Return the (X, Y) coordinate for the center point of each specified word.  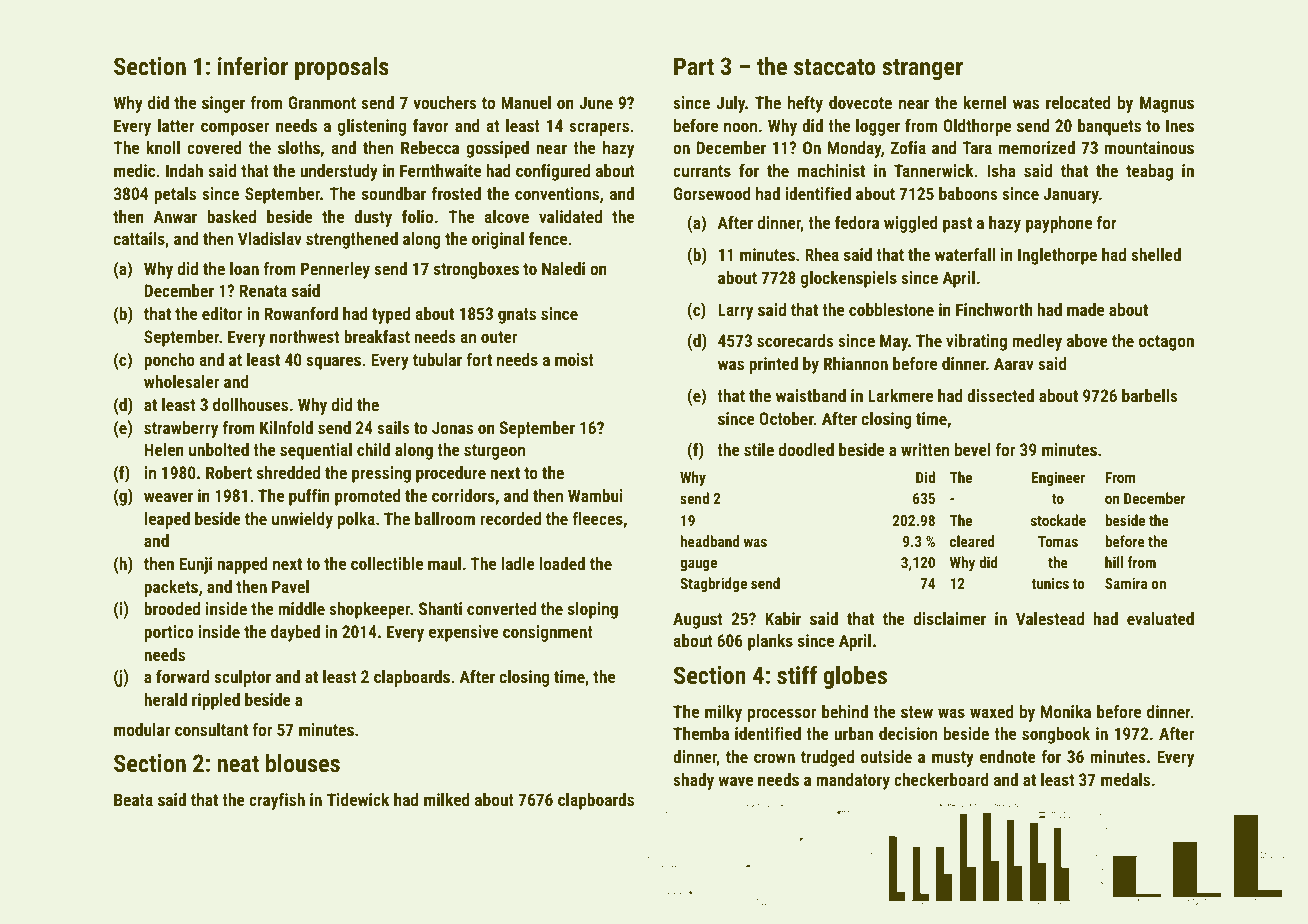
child (373, 449)
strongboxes (476, 270)
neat (238, 764)
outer (499, 337)
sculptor (242, 678)
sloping (593, 610)
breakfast (377, 336)
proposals (342, 68)
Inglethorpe (1057, 256)
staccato (834, 67)
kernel (985, 102)
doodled (806, 449)
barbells (1150, 395)
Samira (1126, 583)
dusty (373, 218)
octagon (1166, 343)
